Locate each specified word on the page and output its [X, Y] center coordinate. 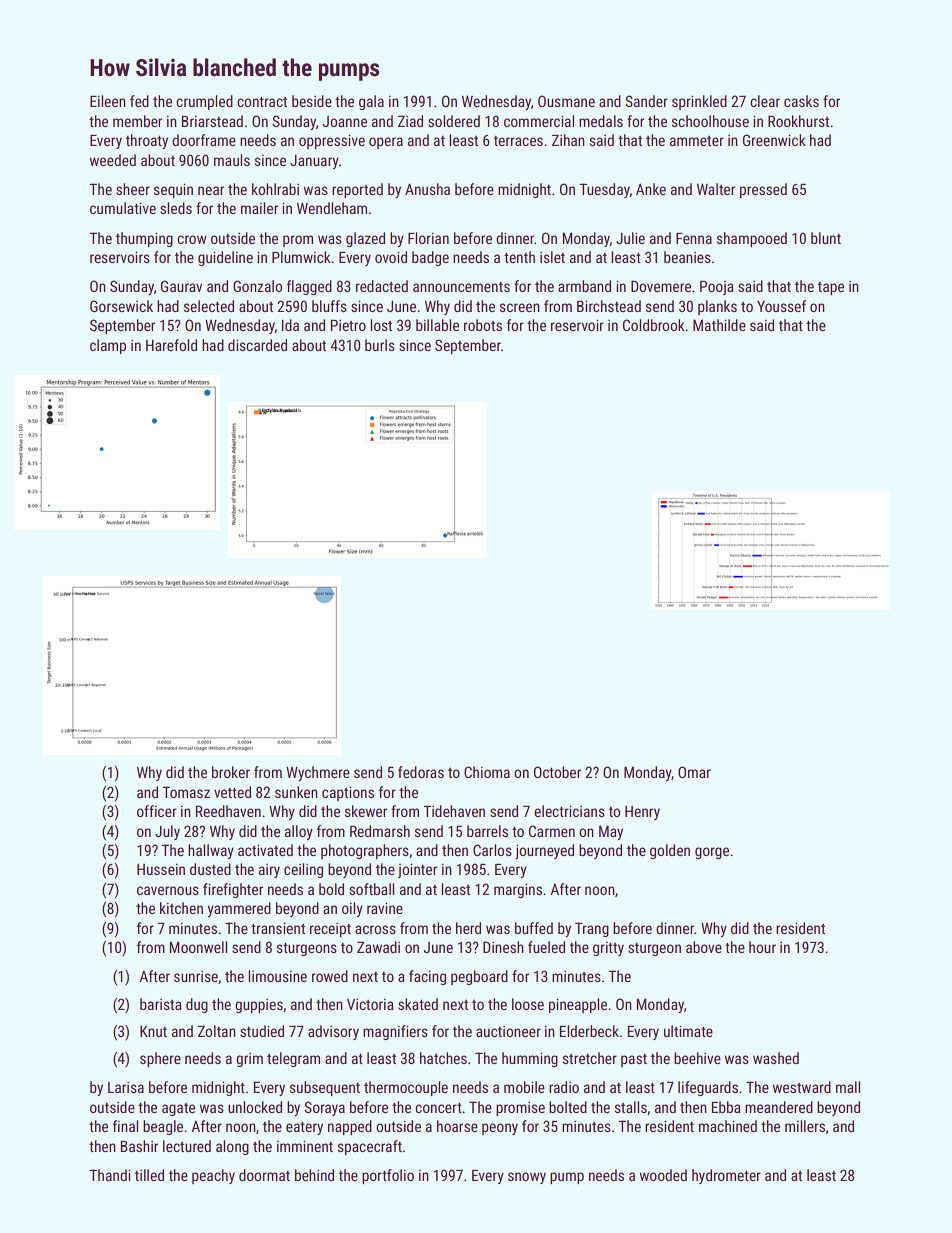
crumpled [204, 102]
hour [762, 947]
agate [178, 1109]
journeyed [544, 851]
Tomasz [186, 792]
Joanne [344, 121]
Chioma [487, 772]
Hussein [161, 869]
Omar [694, 772]
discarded [257, 345]
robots [483, 325]
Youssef [781, 306]
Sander [646, 101]
